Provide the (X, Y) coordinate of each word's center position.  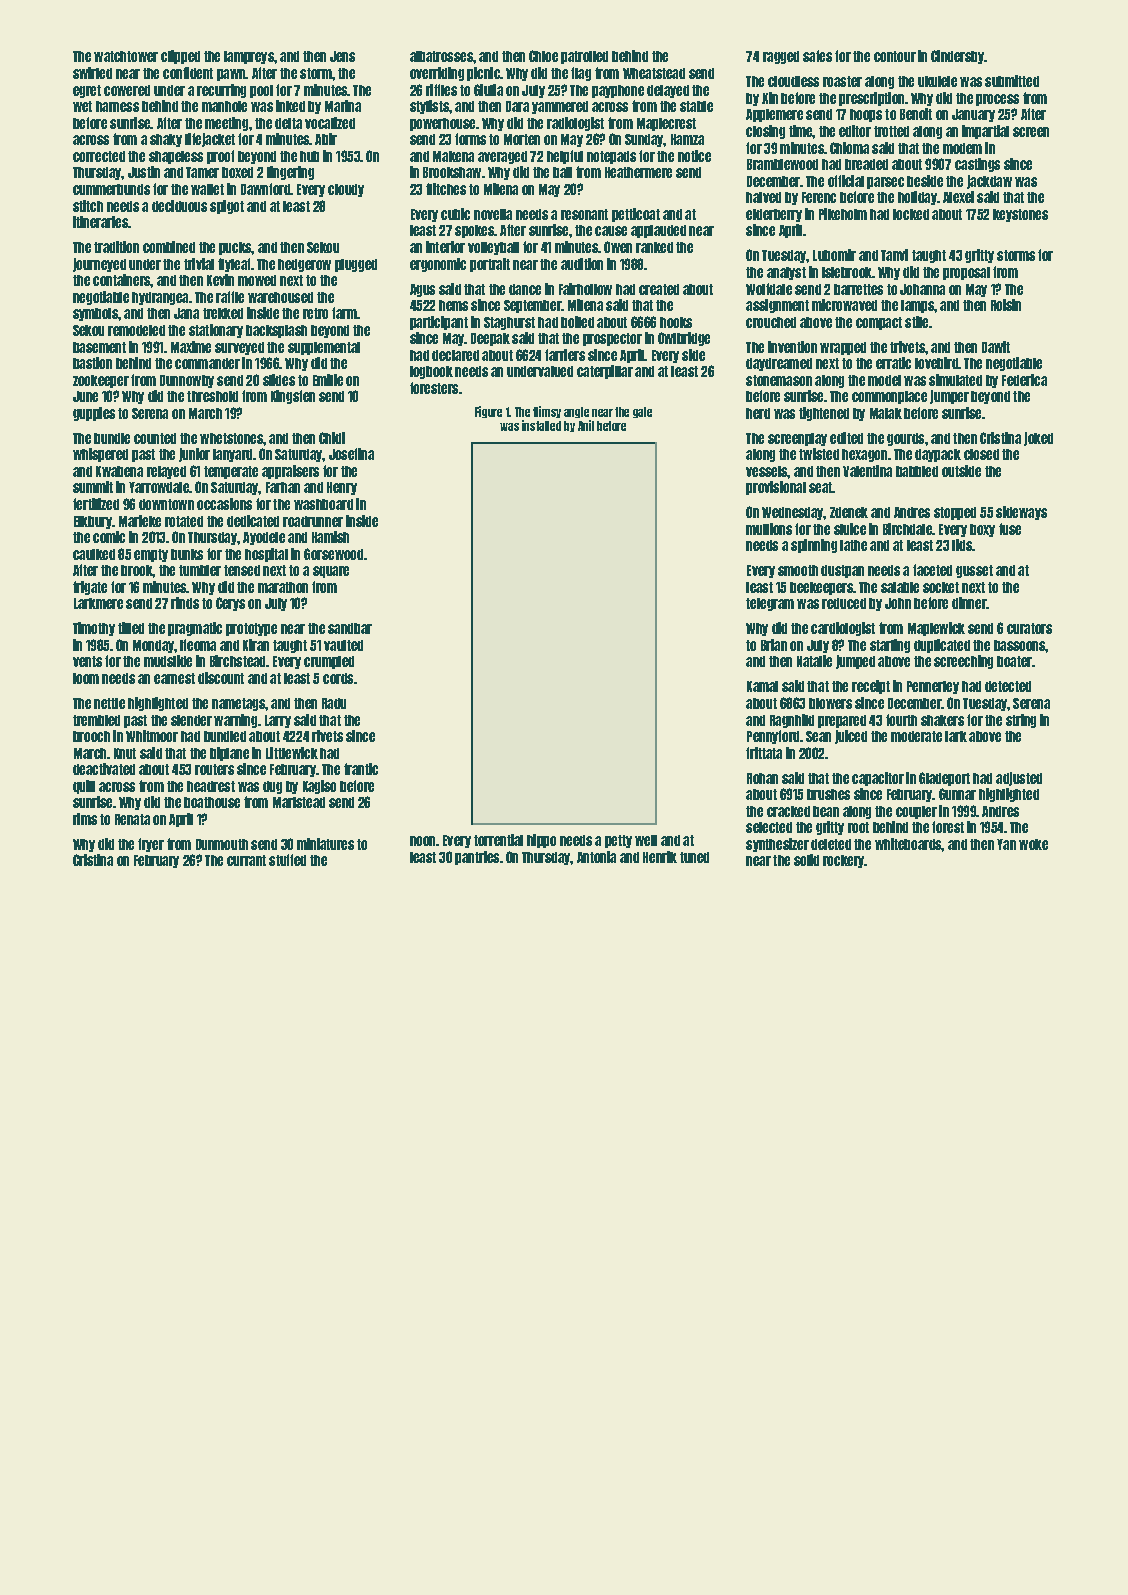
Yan (1006, 844)
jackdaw (989, 182)
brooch (91, 736)
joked (1038, 439)
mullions (769, 529)
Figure (488, 412)
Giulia (488, 90)
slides (279, 380)
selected (769, 827)
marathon (283, 587)
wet (82, 106)
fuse (1010, 529)
